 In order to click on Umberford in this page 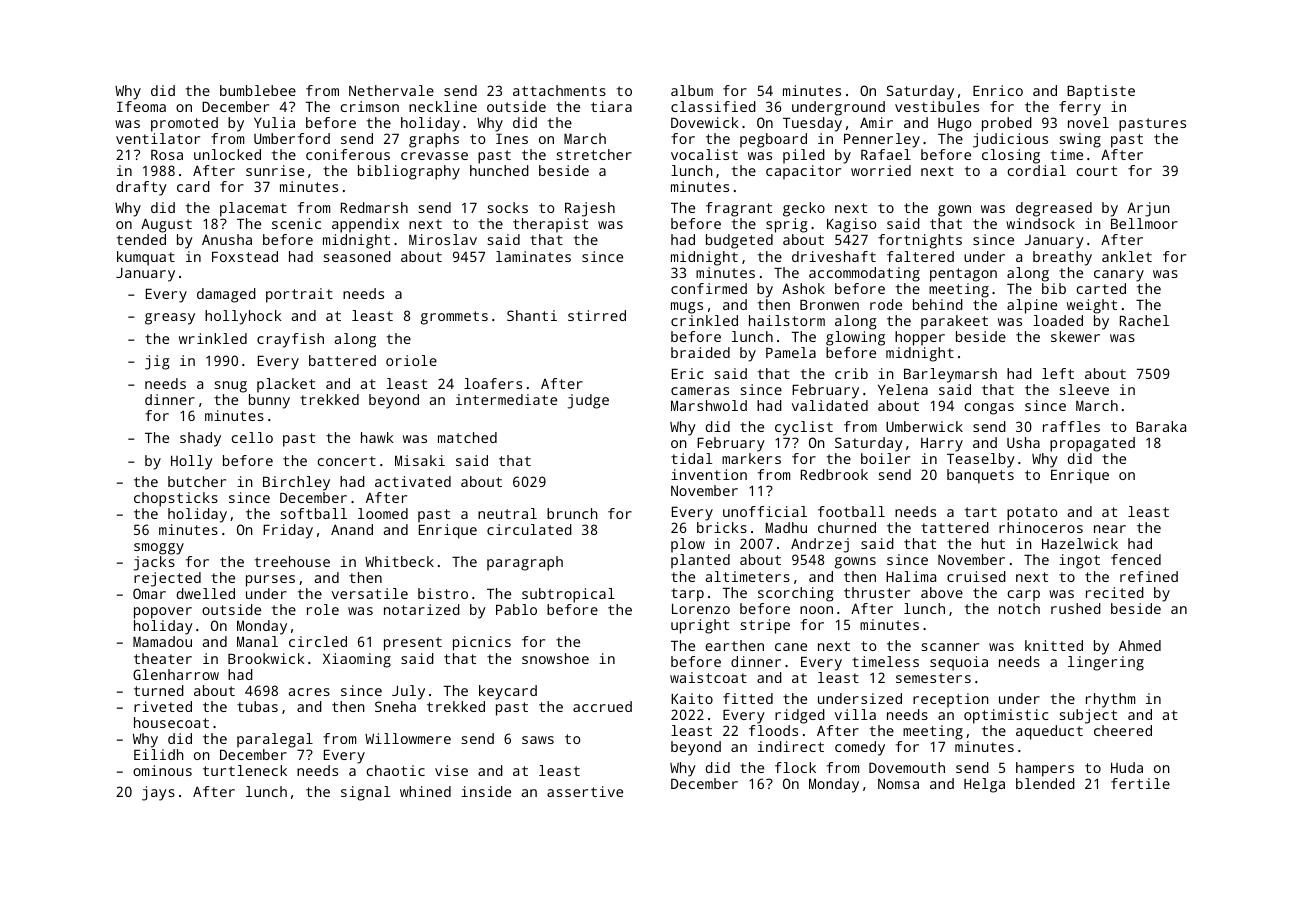, I will do `click(292, 138)`.
